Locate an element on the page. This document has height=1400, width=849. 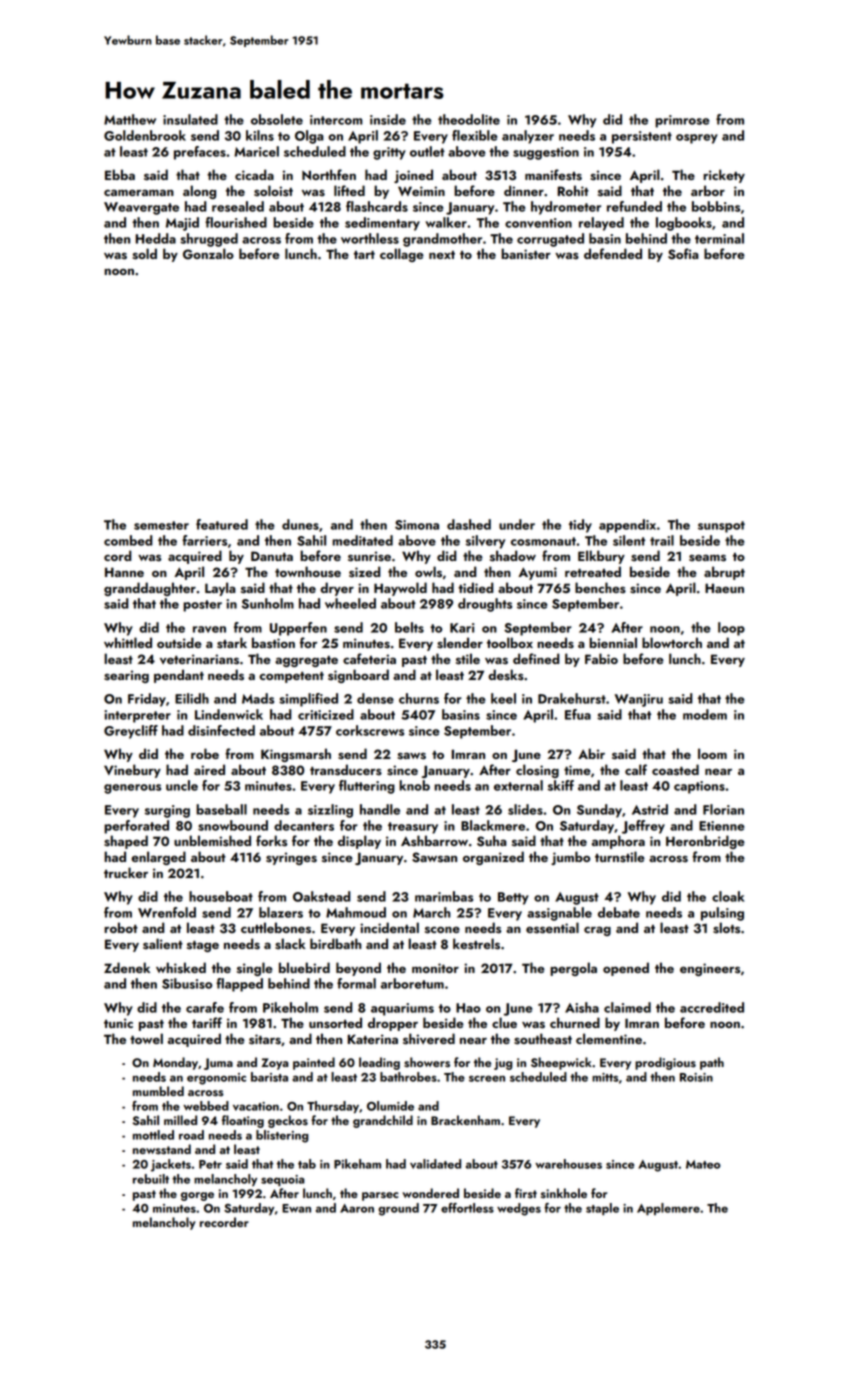
blowtorch is located at coordinates (672, 642).
